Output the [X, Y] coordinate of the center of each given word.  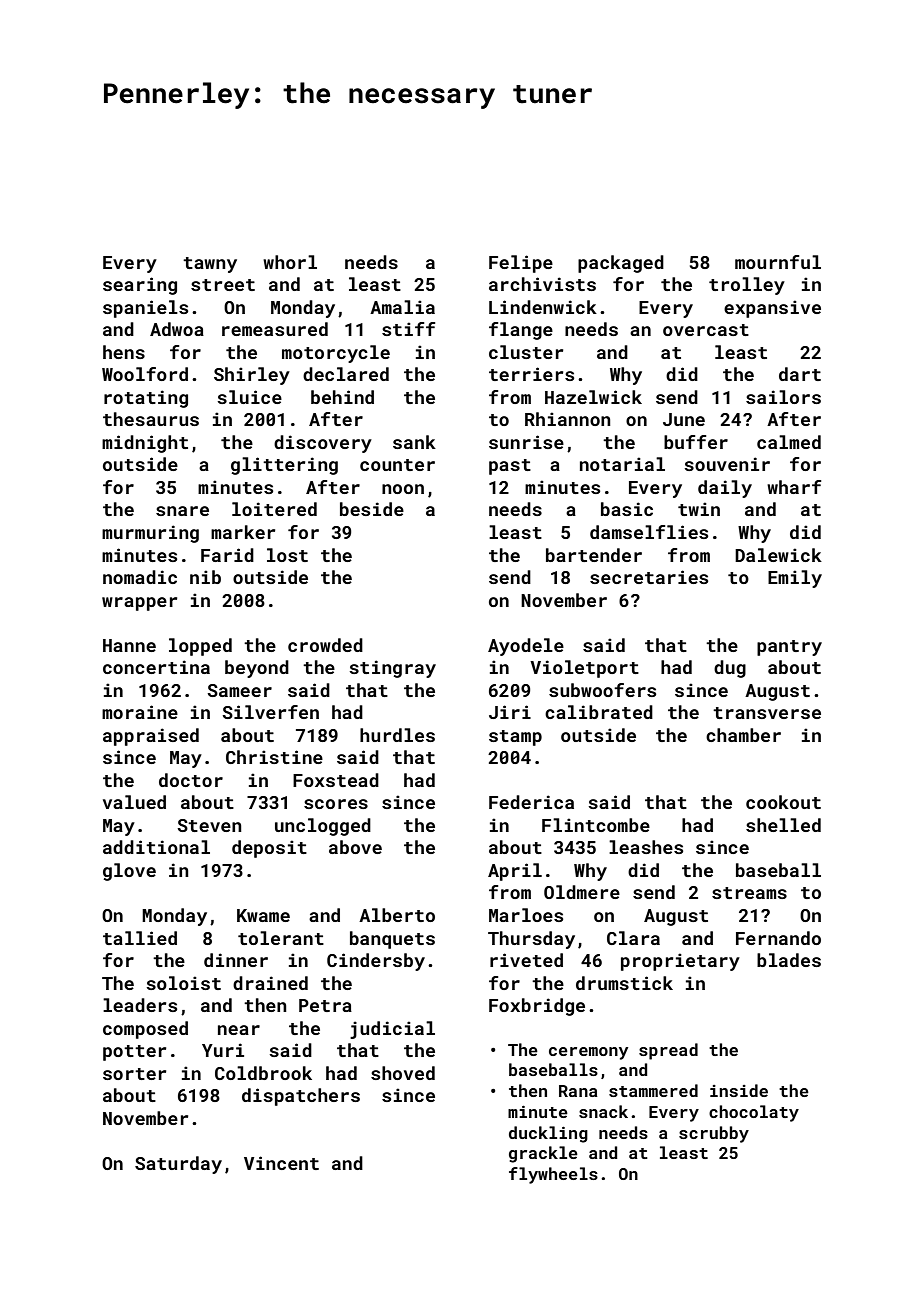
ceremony [588, 1053]
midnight [145, 444]
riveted [526, 960]
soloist [183, 983]
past [510, 467]
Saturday [178, 1165]
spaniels [145, 309]
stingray [392, 669]
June [684, 419]
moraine [140, 712]
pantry [789, 648]
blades [789, 960]
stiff [408, 329]
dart [800, 374]
